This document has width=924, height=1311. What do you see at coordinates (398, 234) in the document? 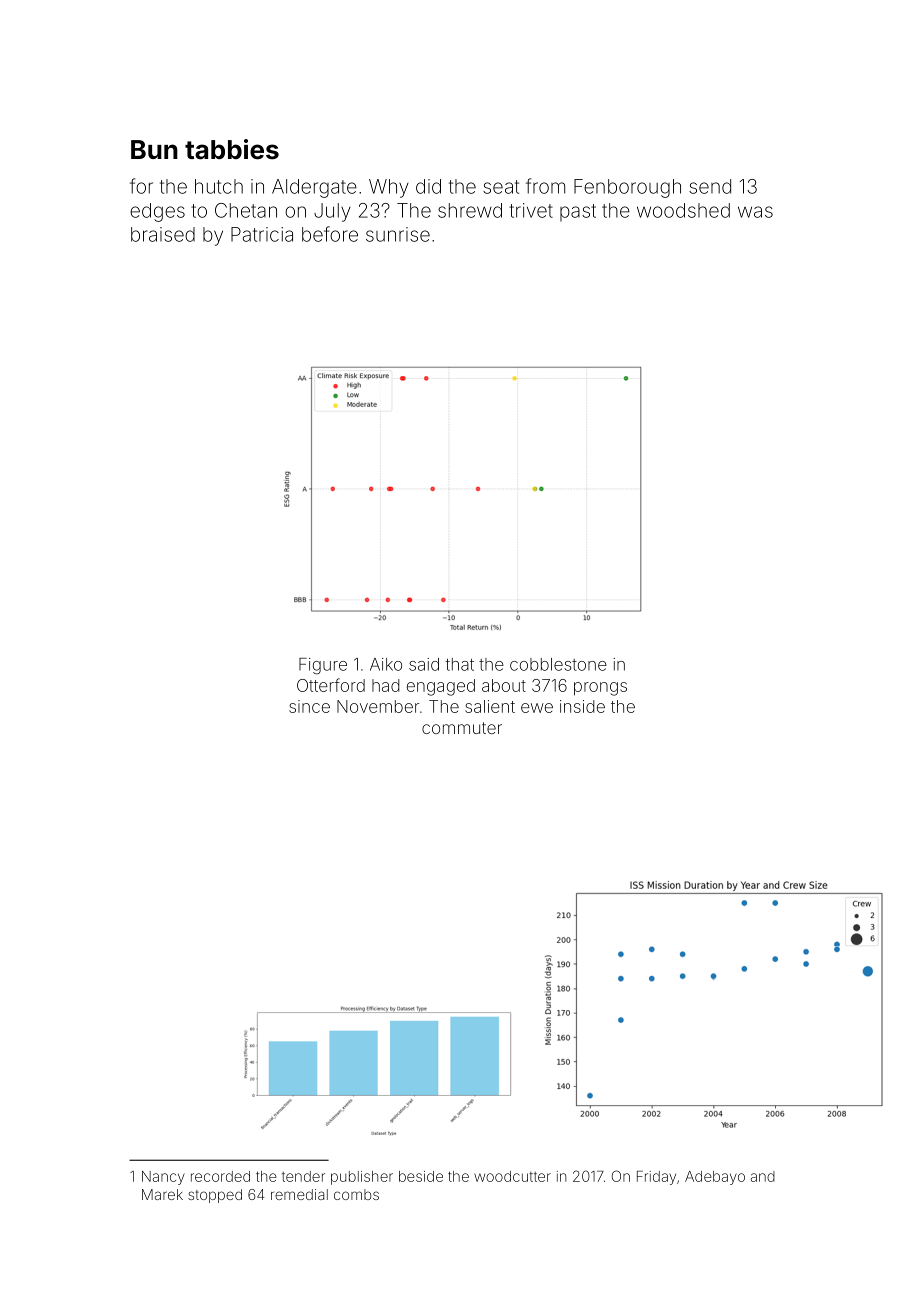
I see `sunrise` at bounding box center [398, 234].
